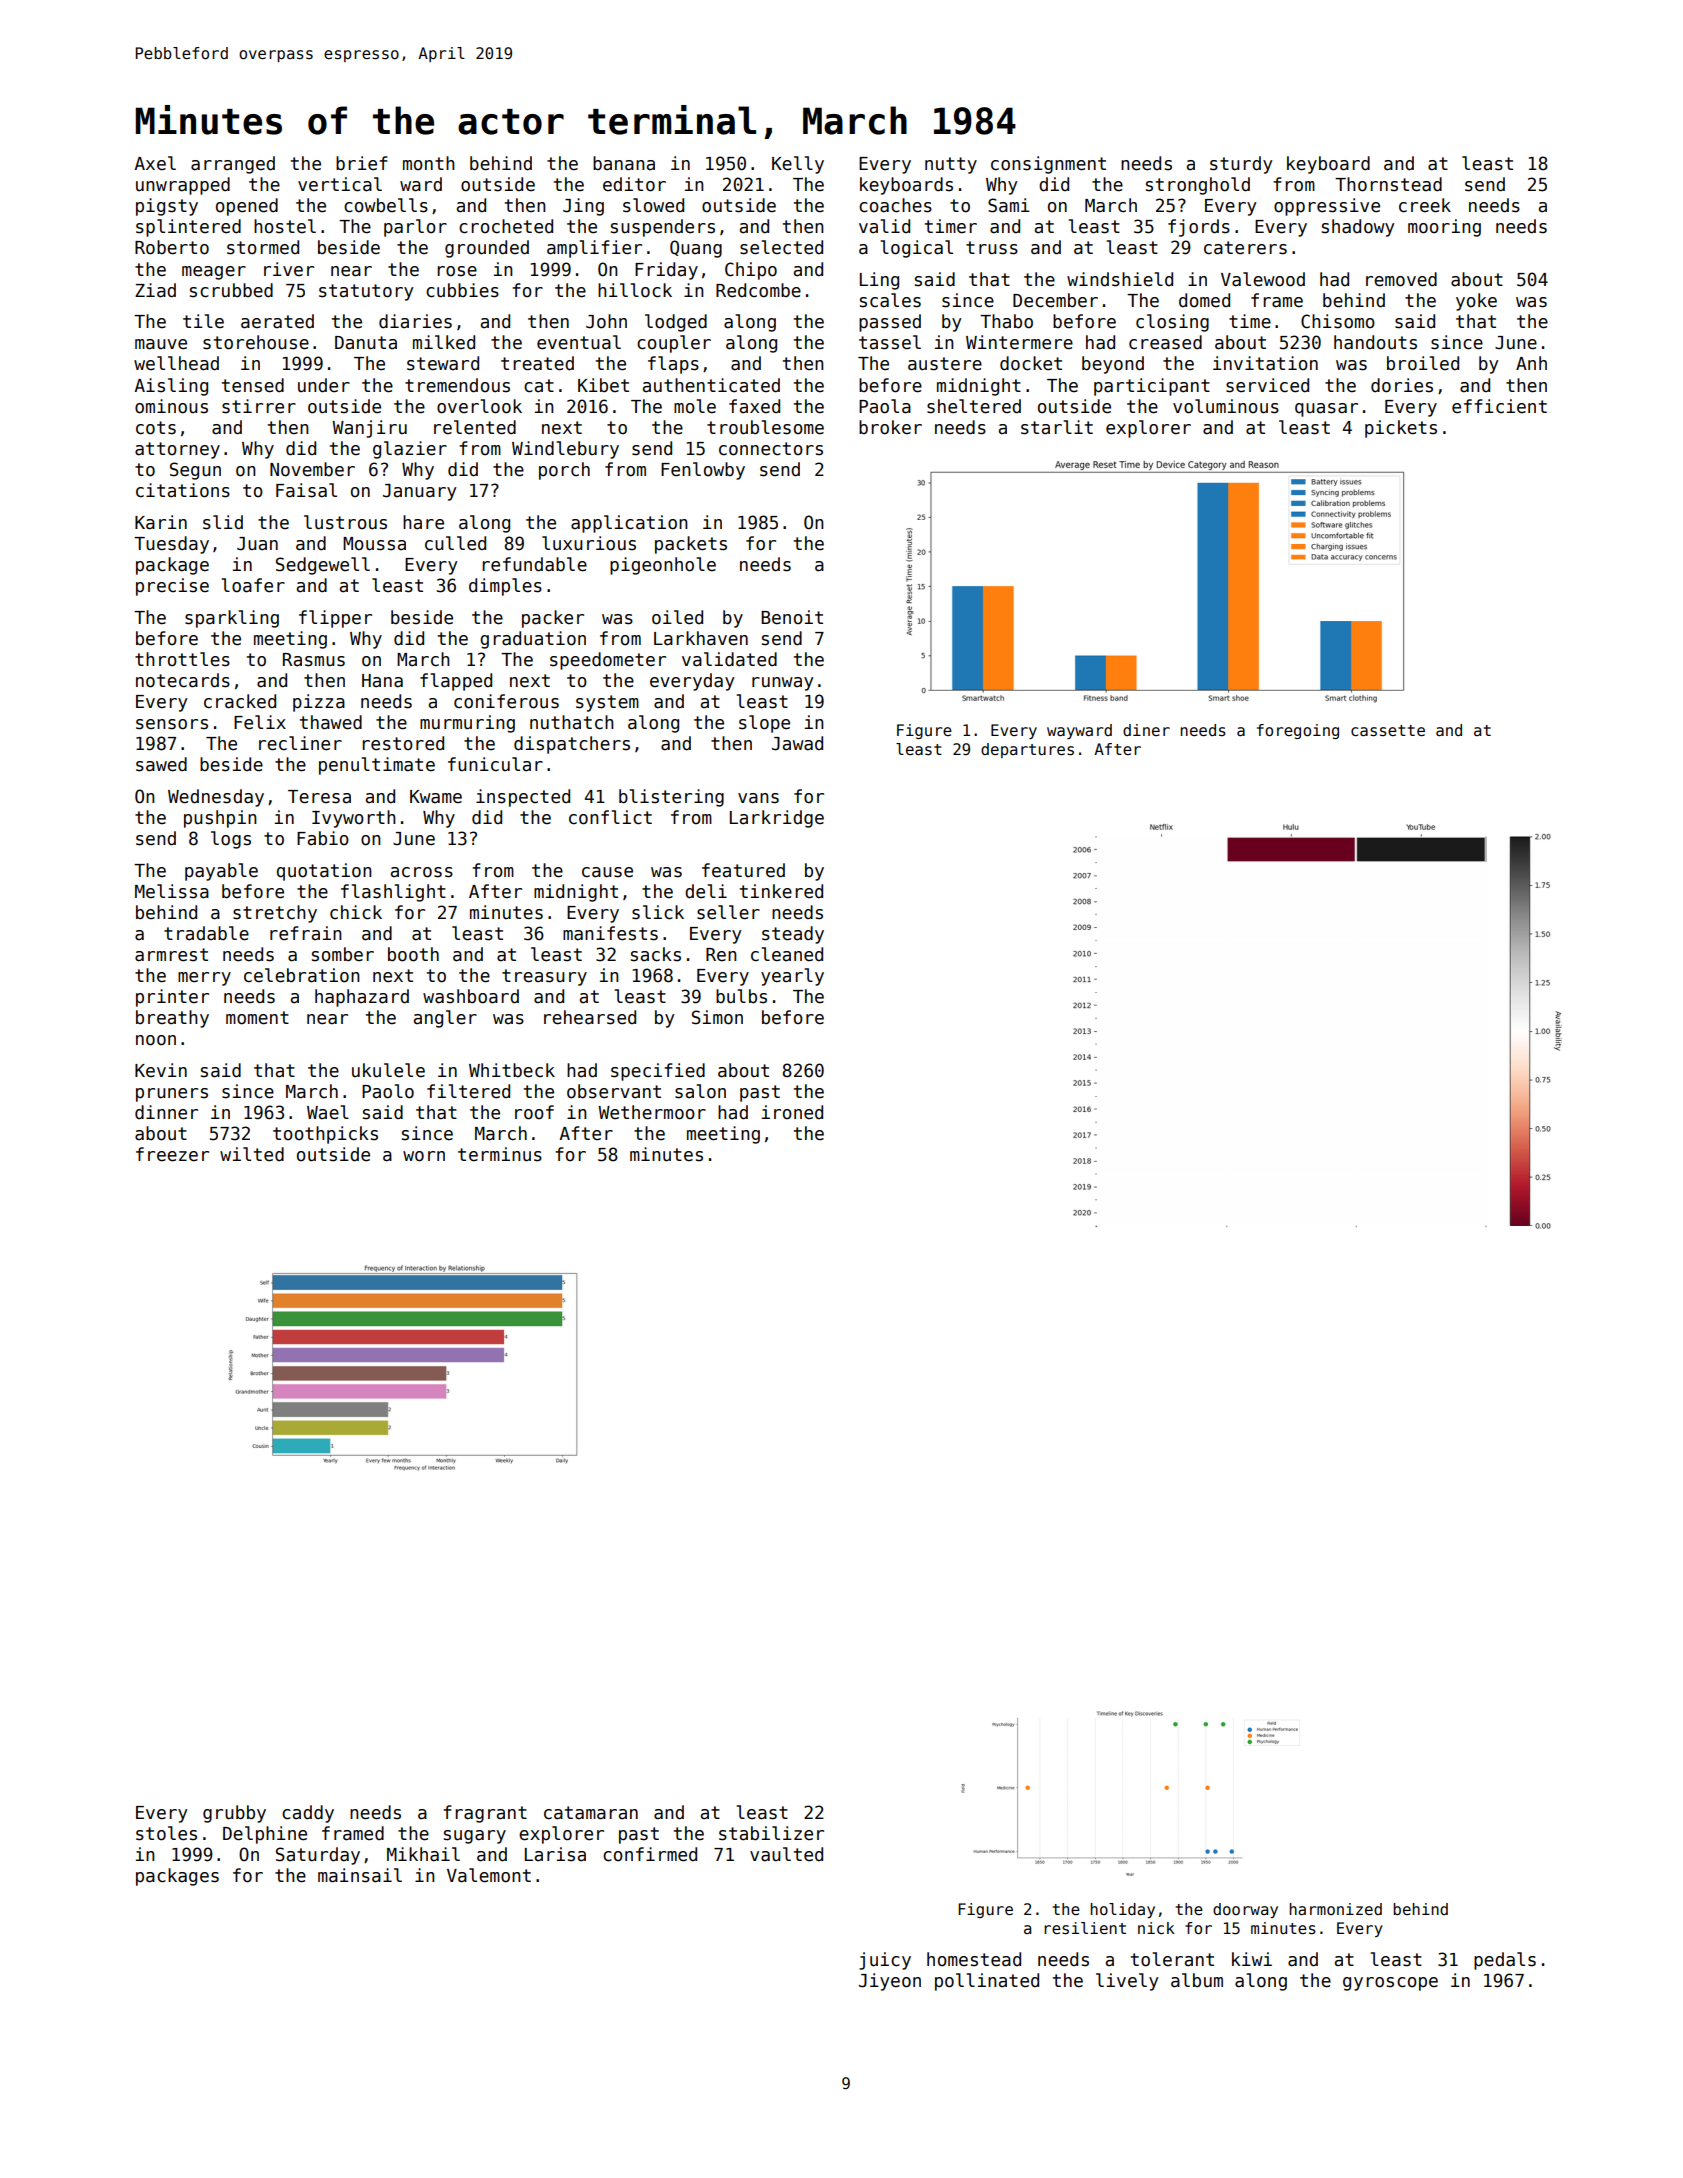  What do you see at coordinates (974, 406) in the screenshot?
I see `sheltered` at bounding box center [974, 406].
